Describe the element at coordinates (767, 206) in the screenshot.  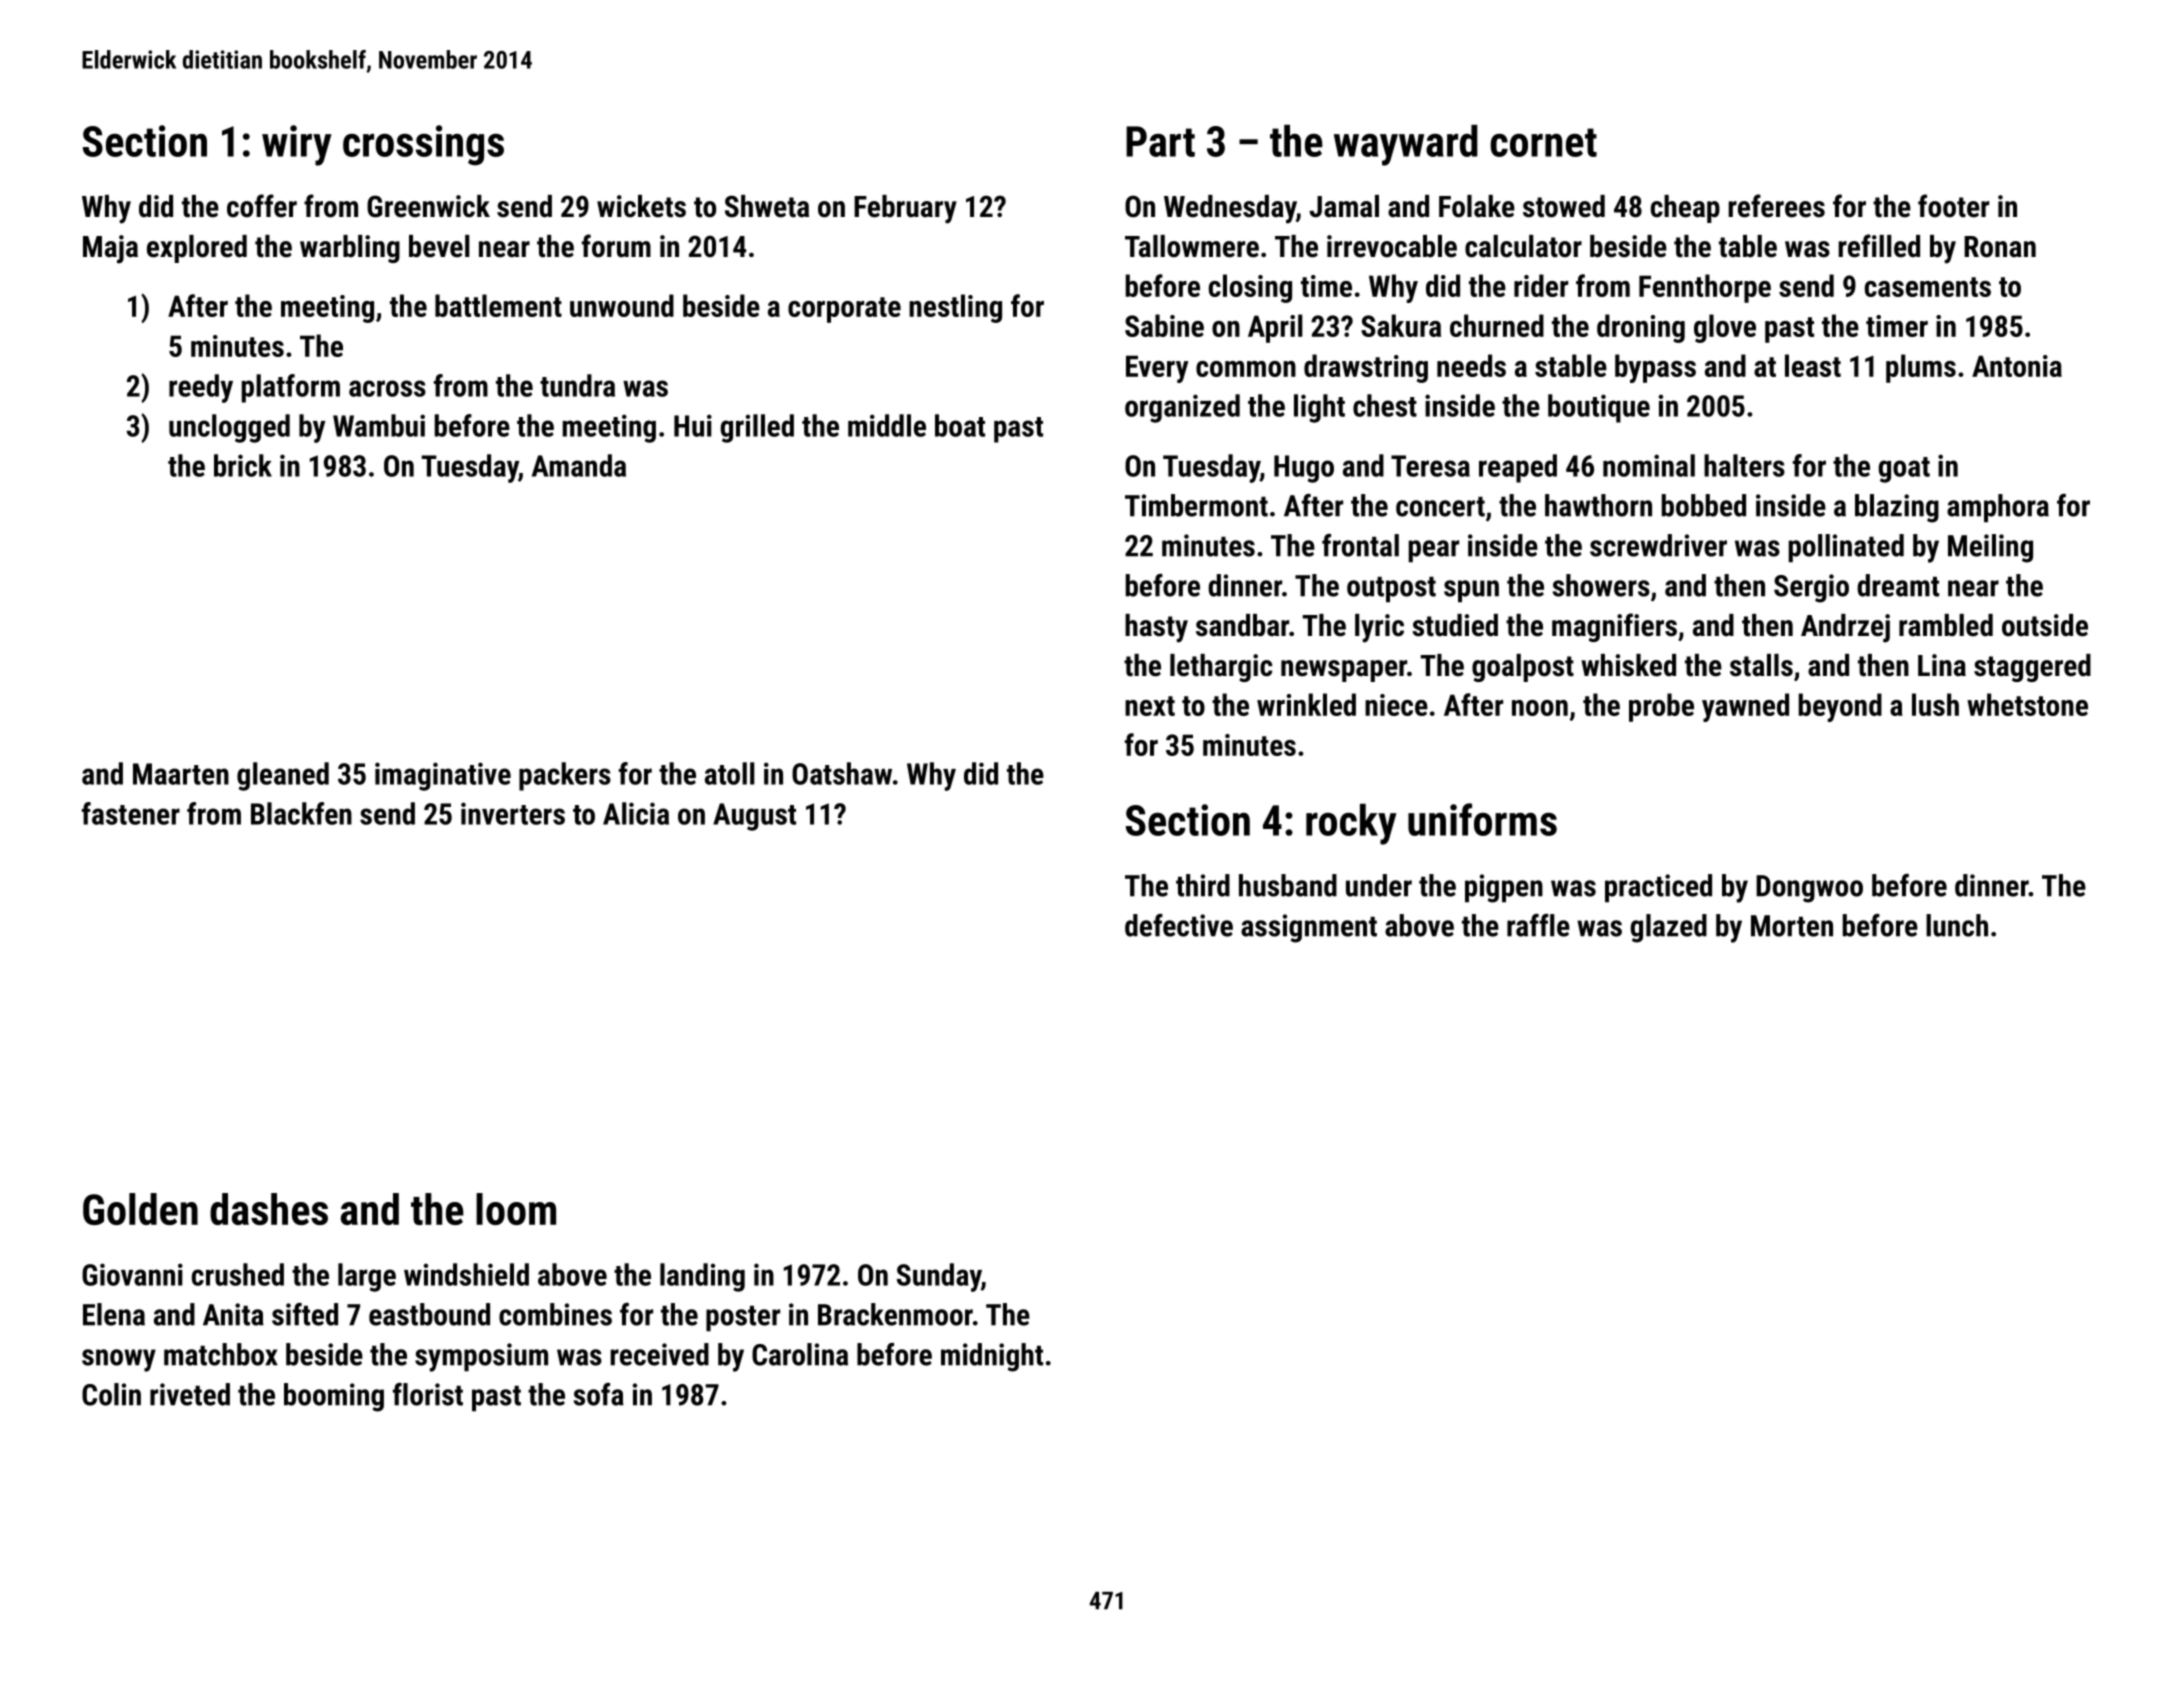
I see `Shweta` at that location.
